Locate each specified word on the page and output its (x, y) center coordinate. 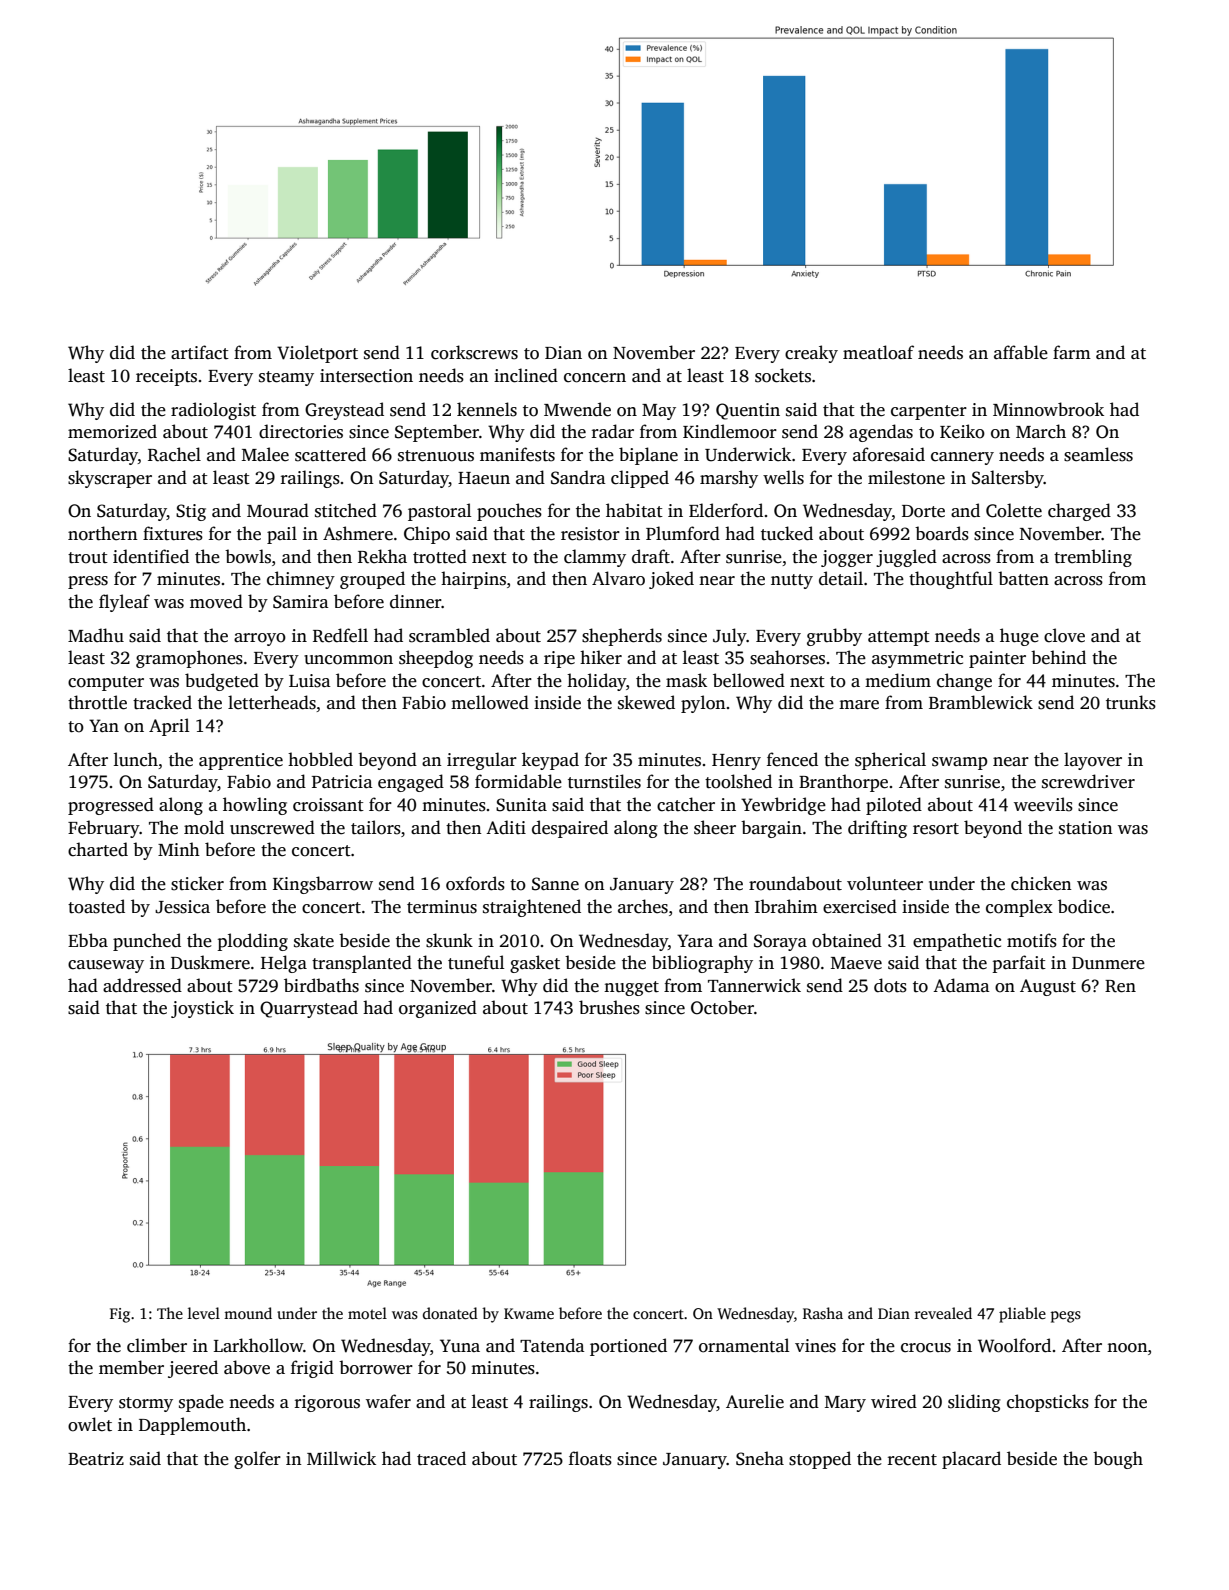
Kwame (529, 1313)
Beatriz (96, 1459)
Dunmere (1108, 963)
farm (1072, 352)
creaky (811, 354)
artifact (200, 352)
